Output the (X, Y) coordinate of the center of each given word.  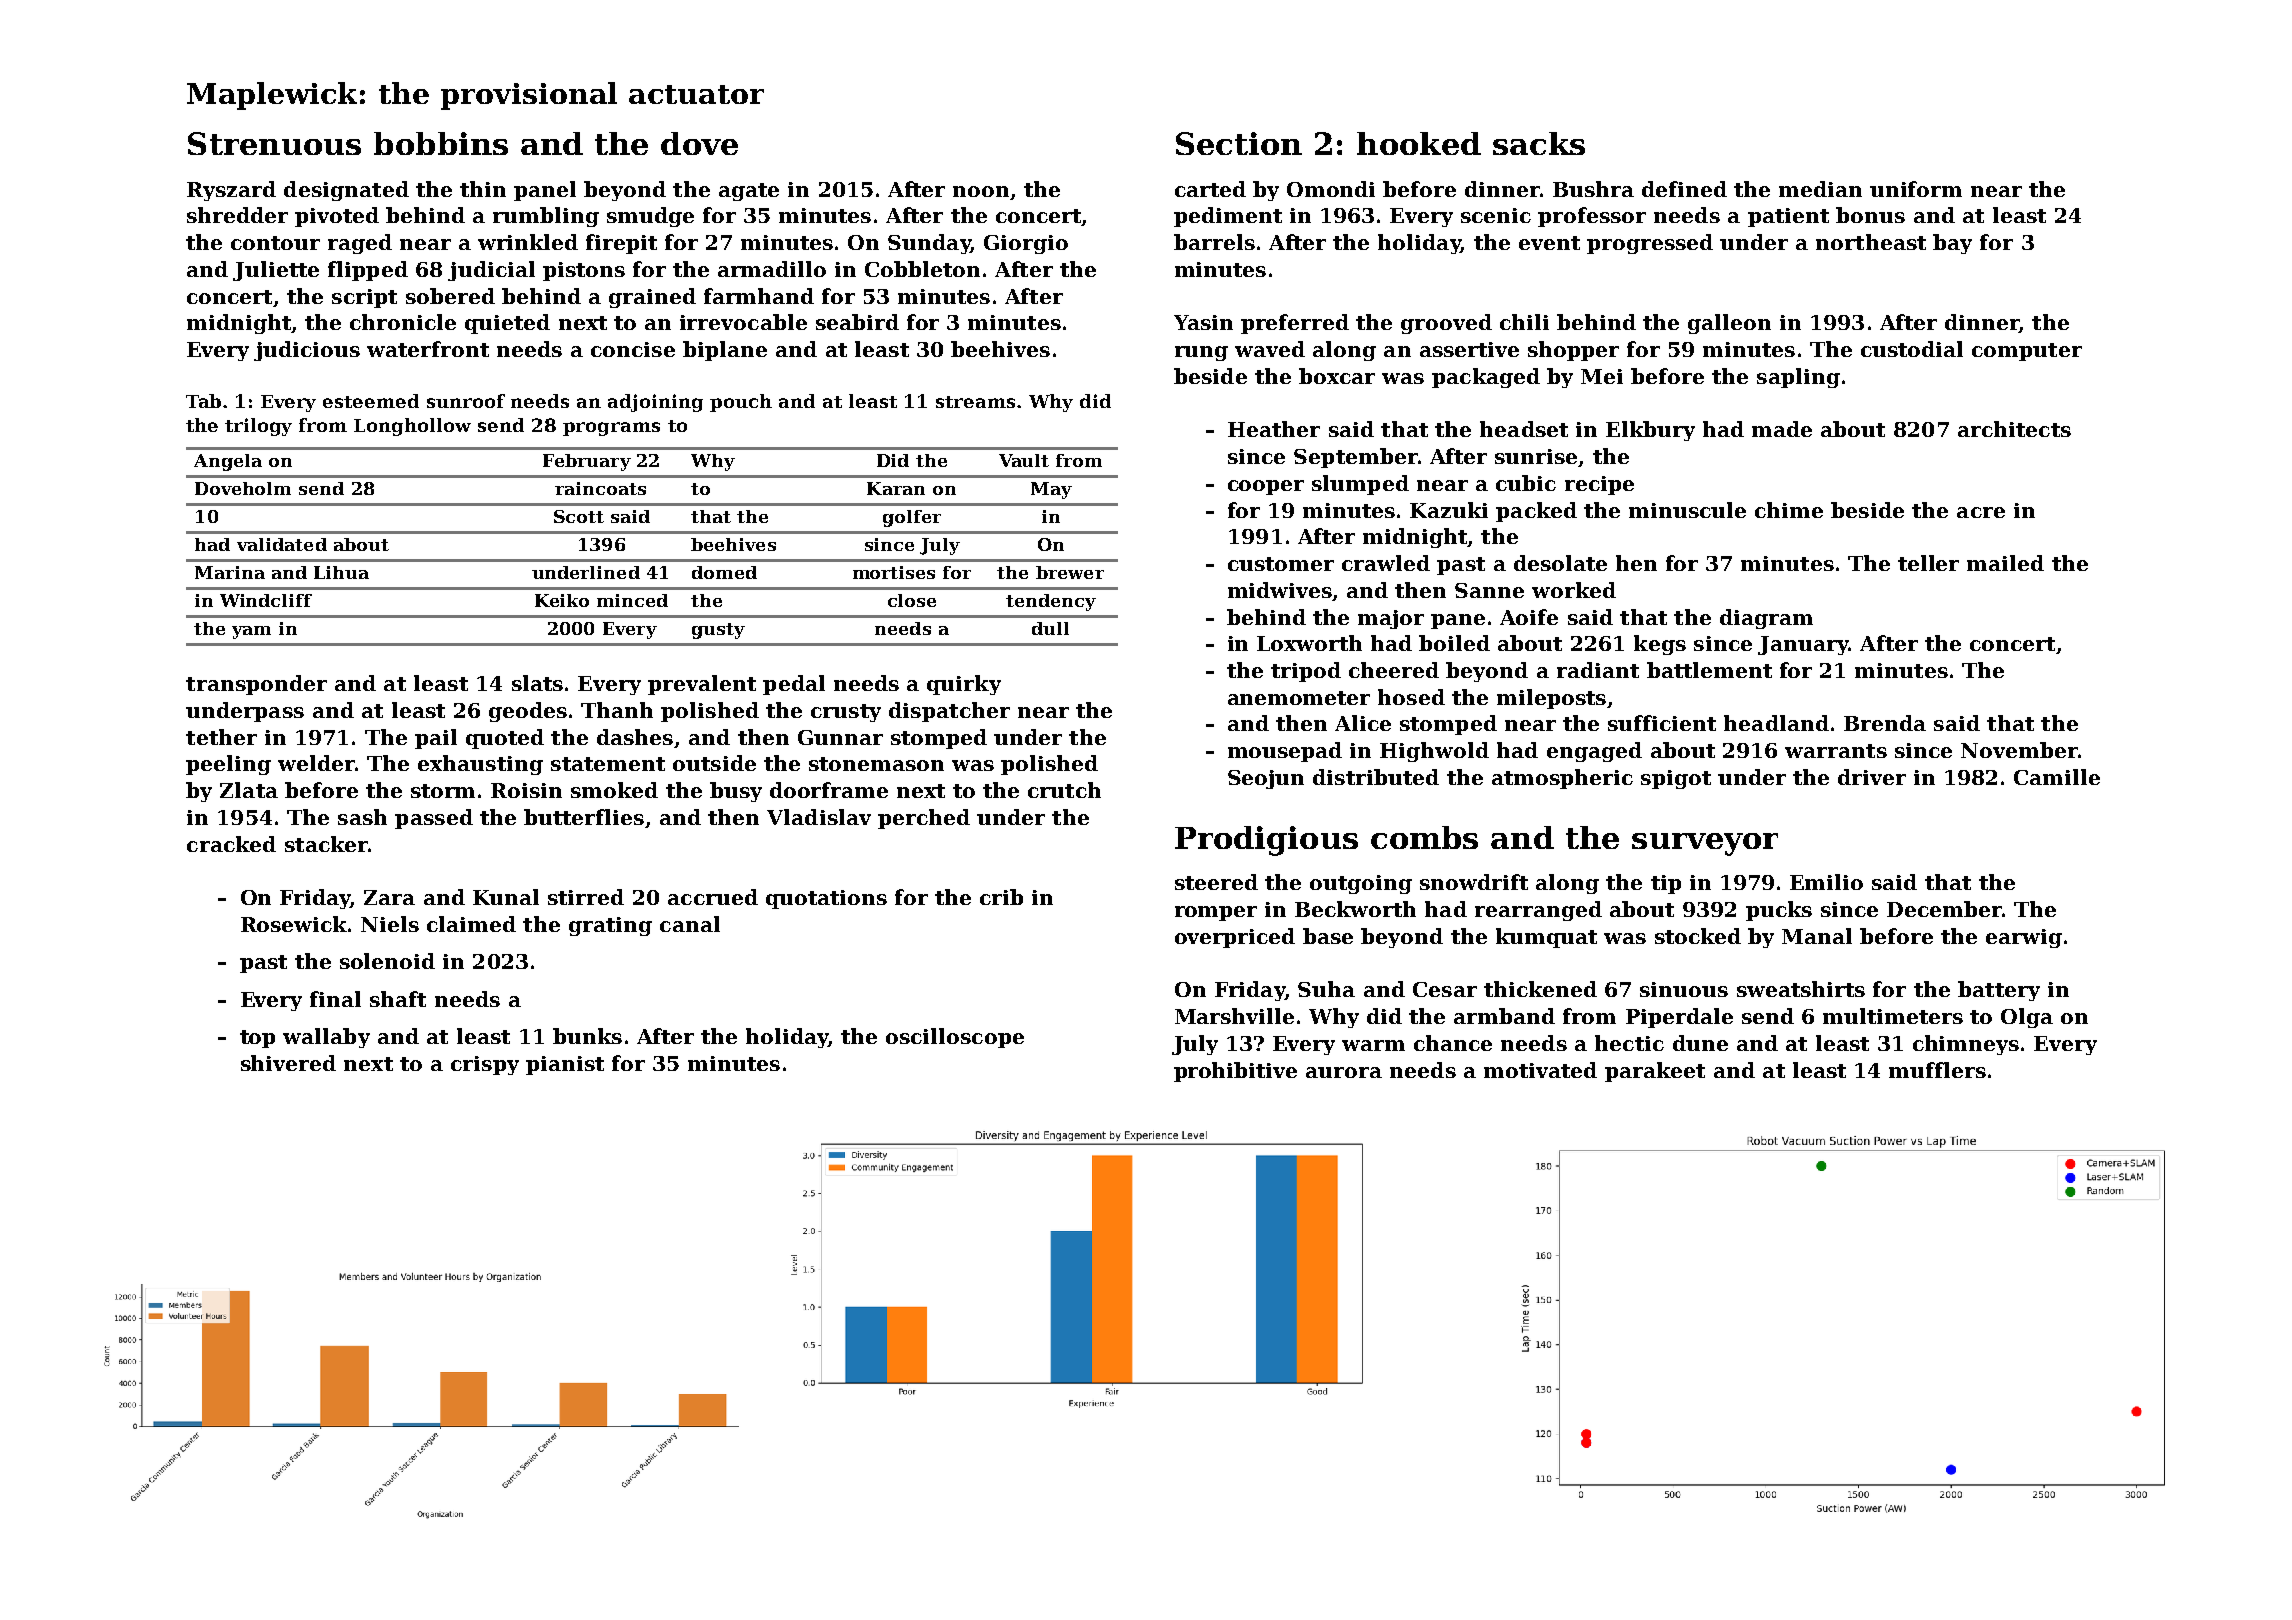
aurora (1344, 1072)
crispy (485, 1065)
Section (1239, 143)
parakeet (1655, 1072)
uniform (1916, 189)
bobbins (441, 143)
